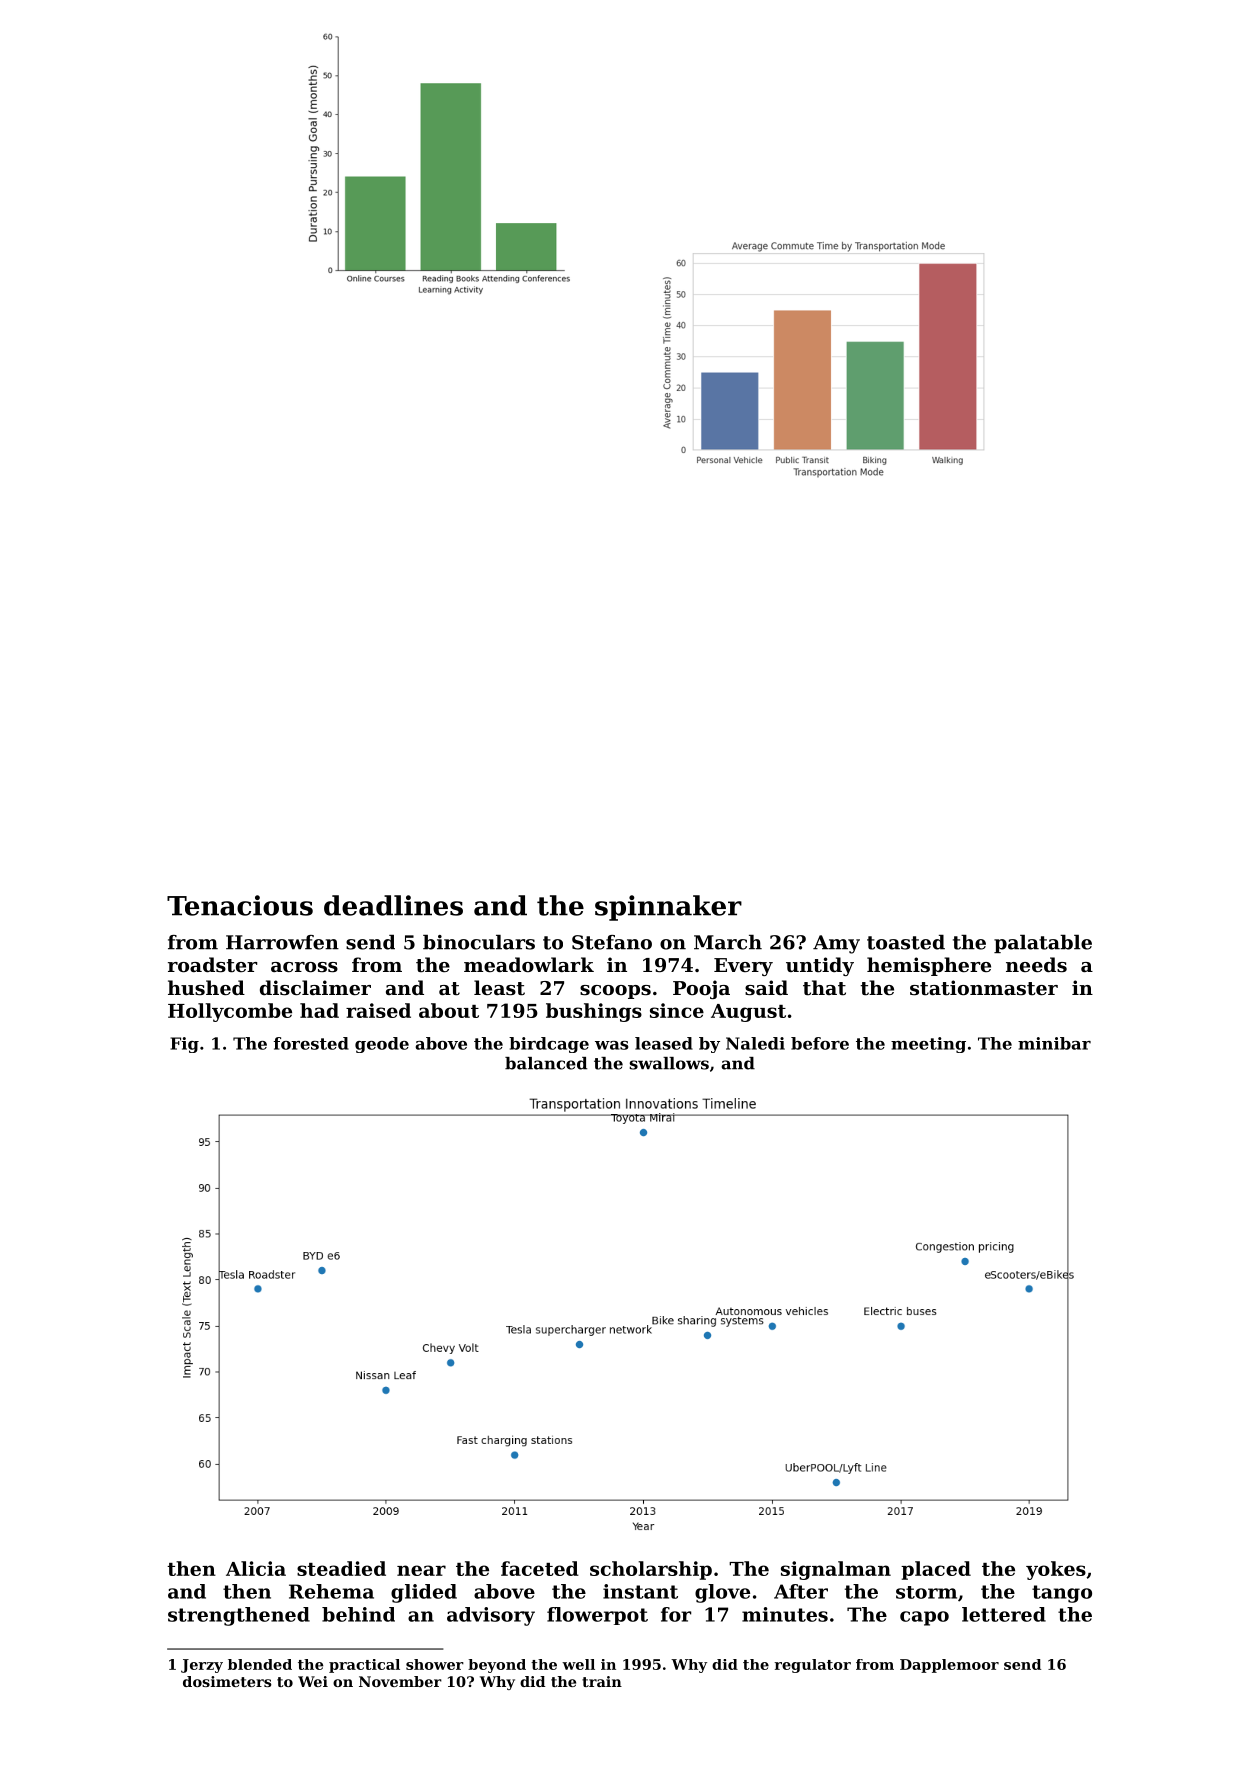 The width and height of the page is (1260, 1783). Describe the element at coordinates (984, 988) in the page. I see `stationmaster` at that location.
